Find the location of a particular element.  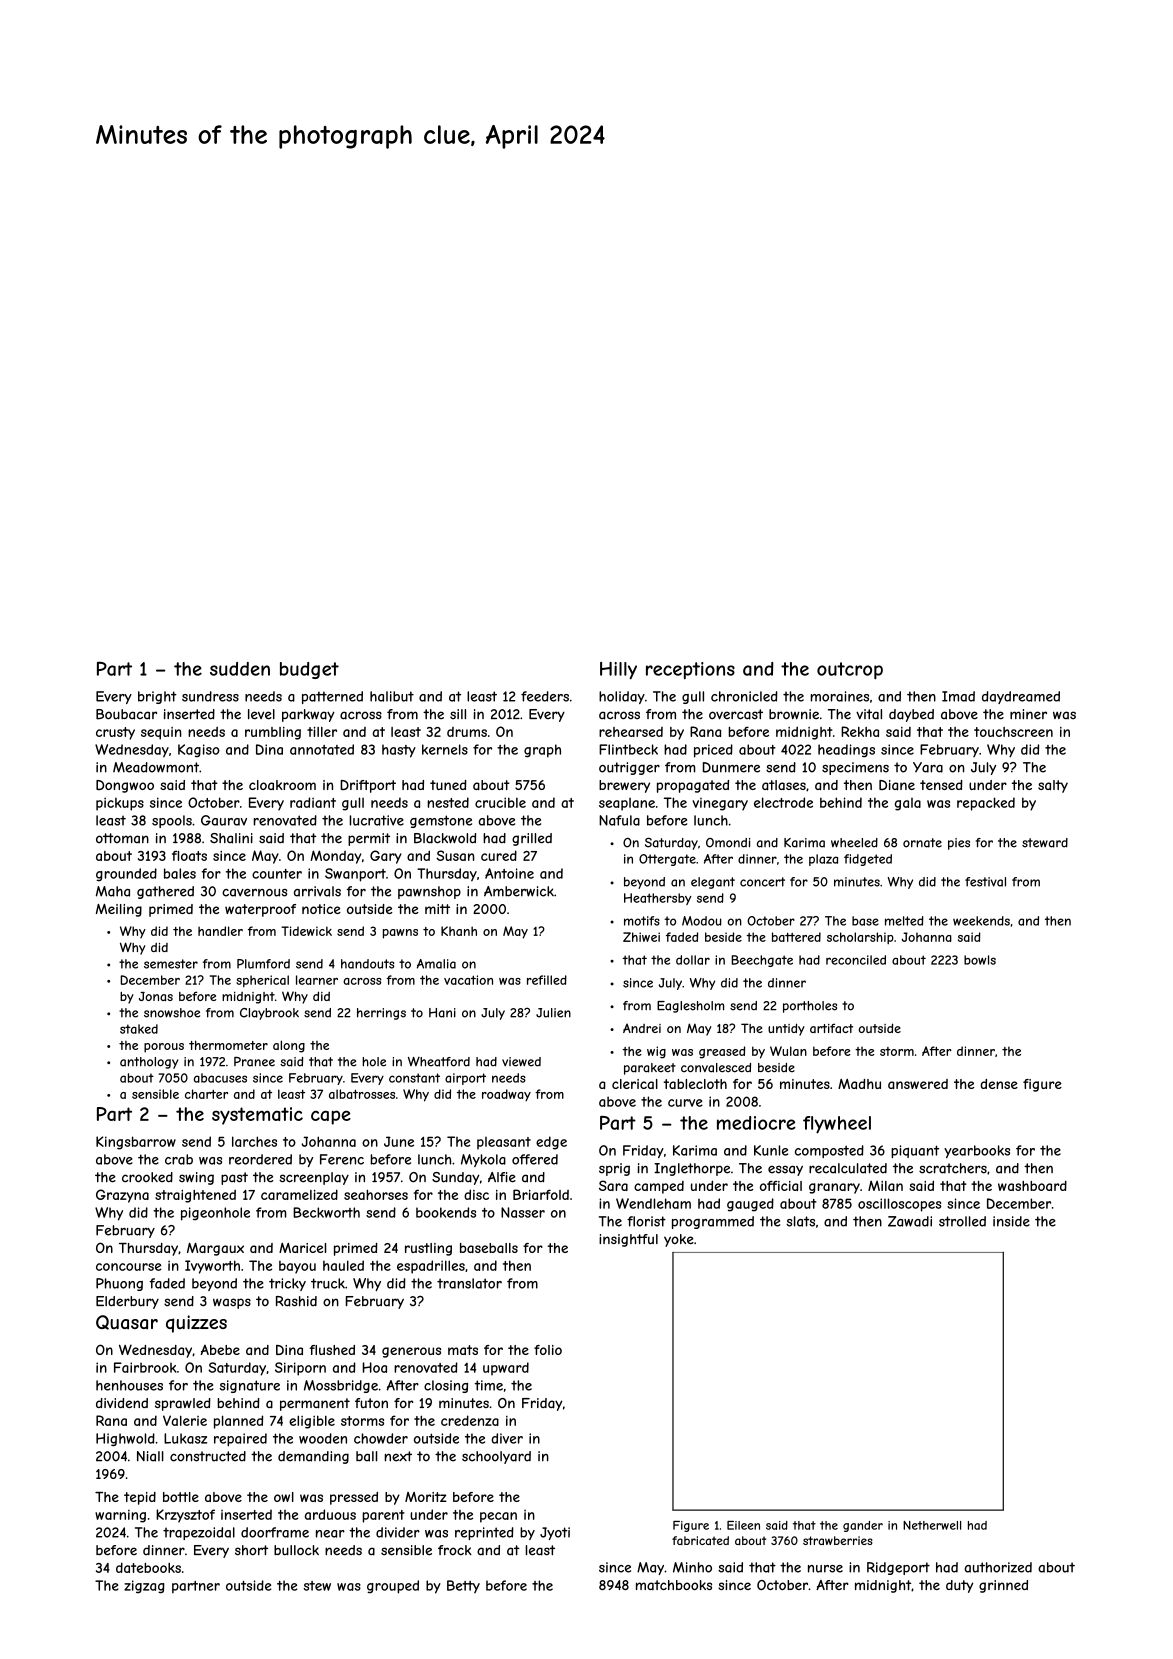

zigzag is located at coordinates (144, 1587).
